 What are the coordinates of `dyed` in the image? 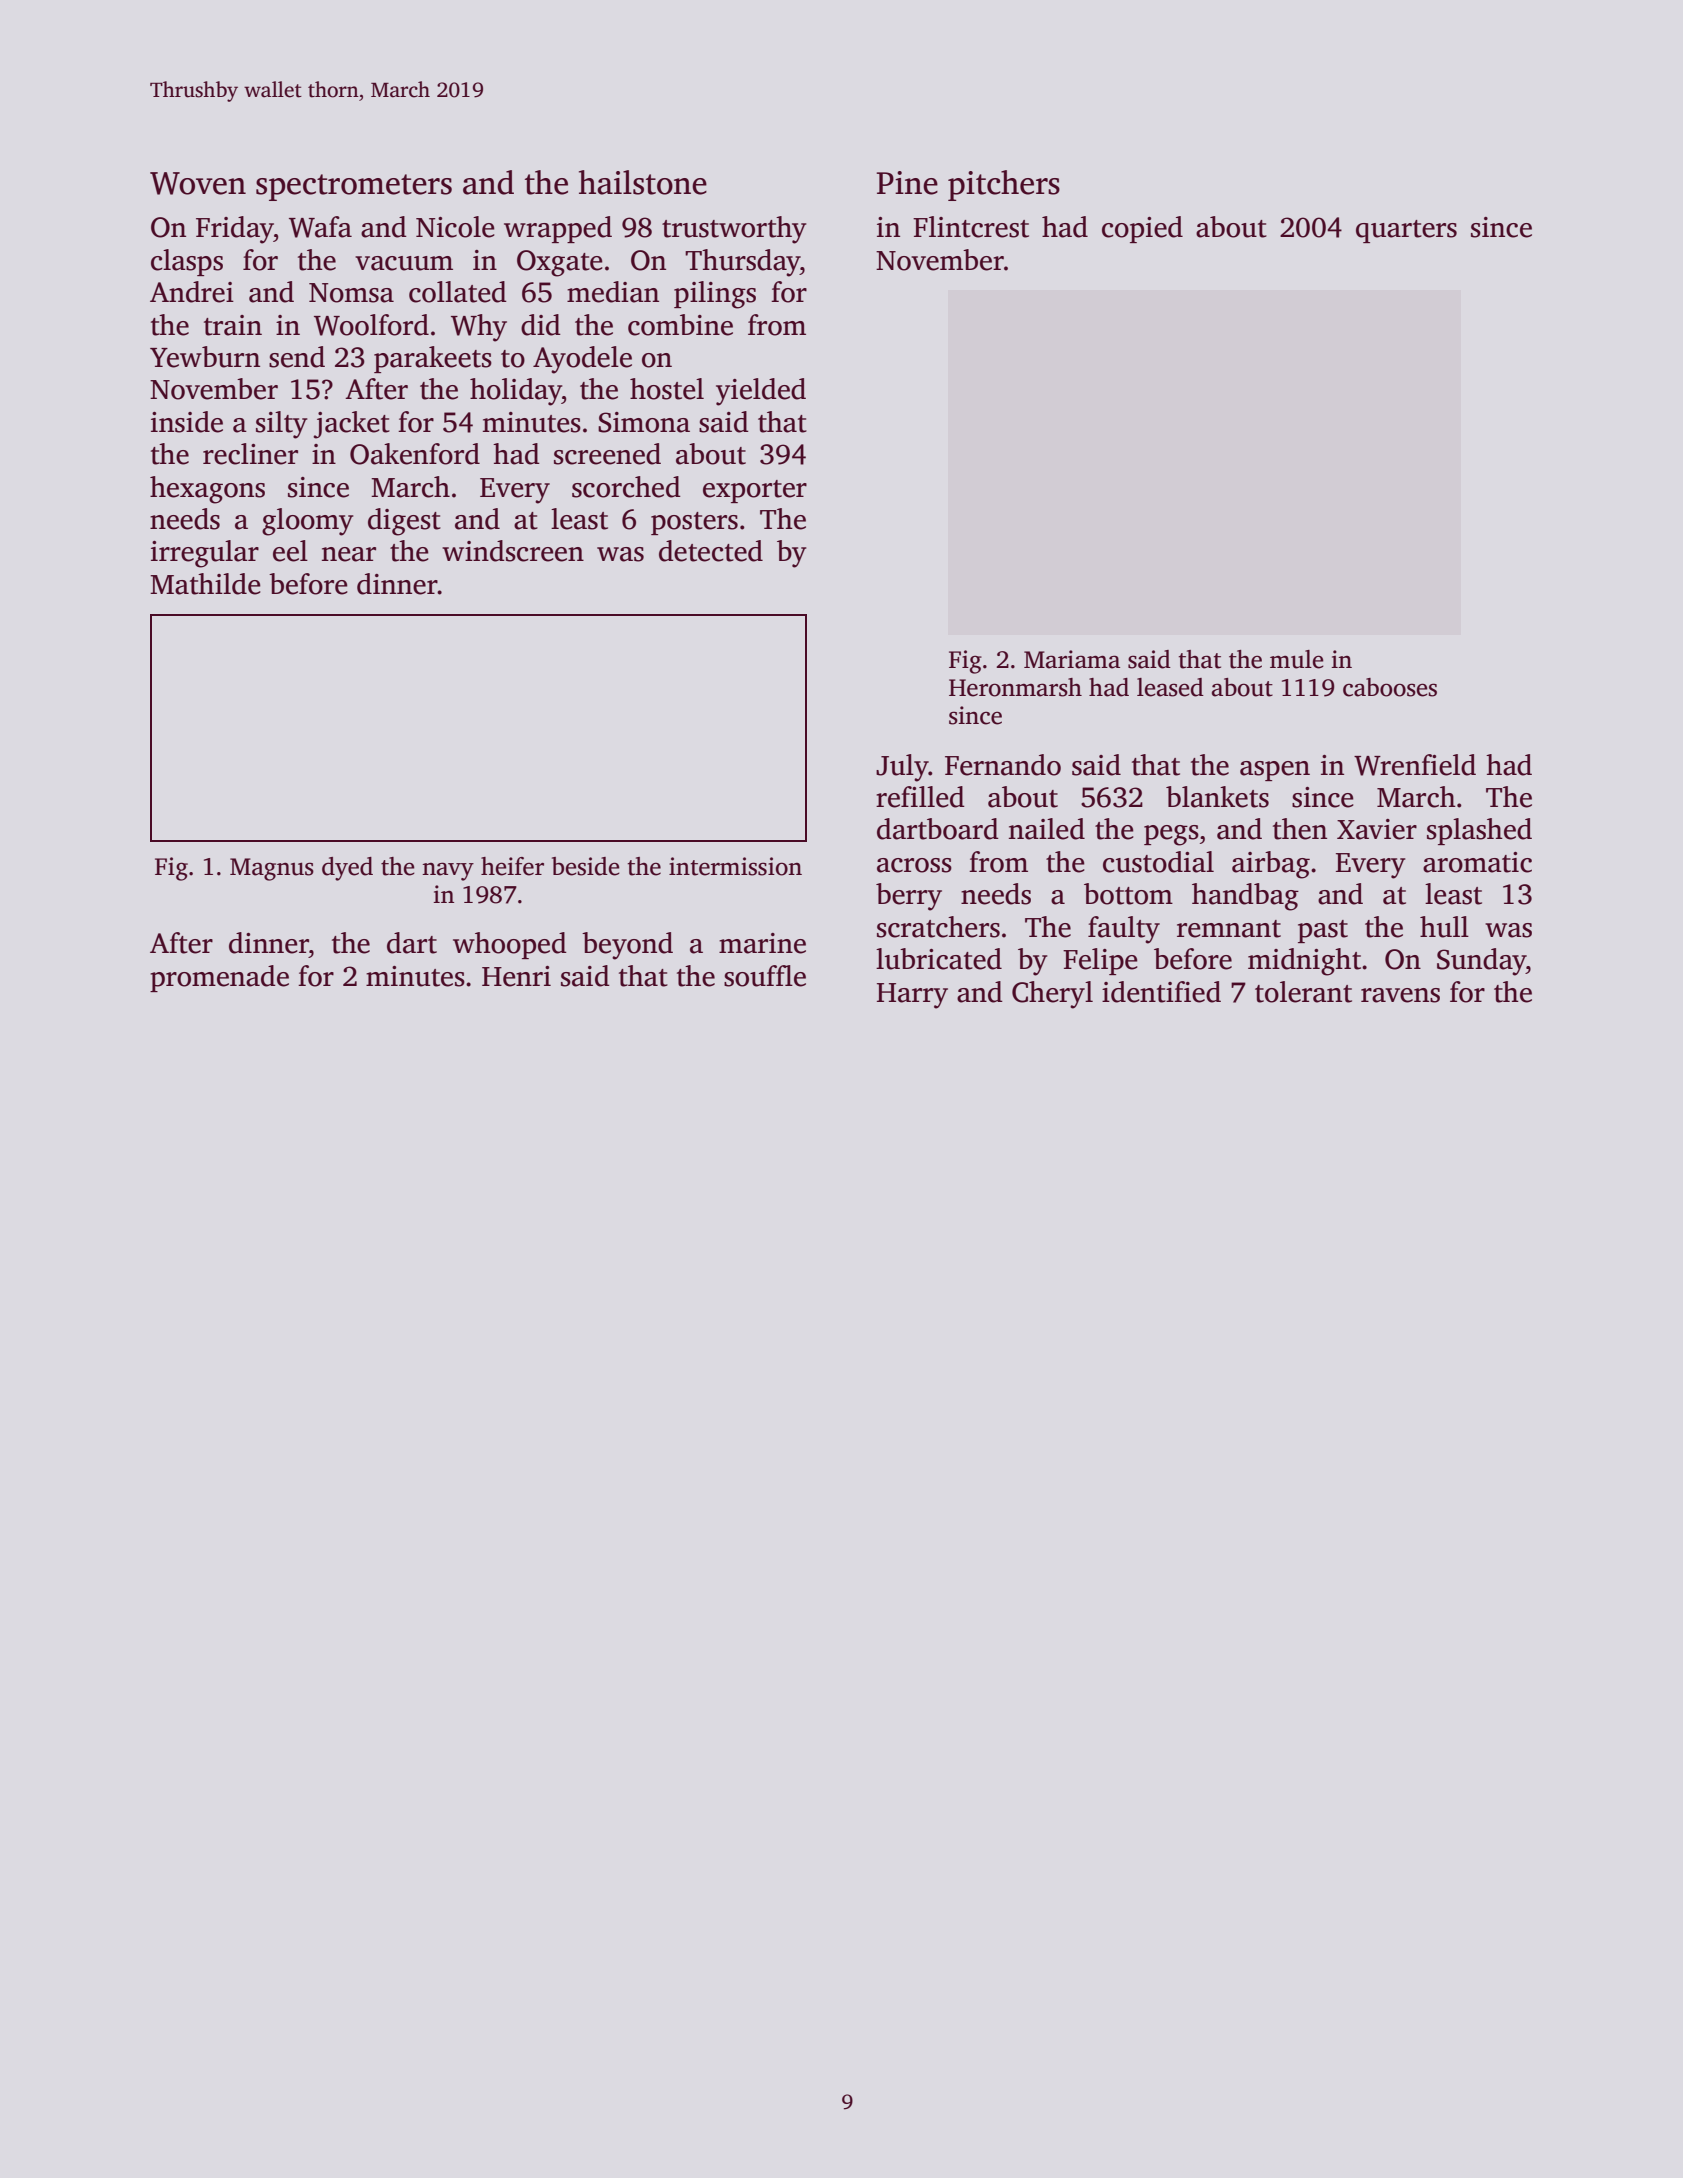 It's located at (347, 869).
